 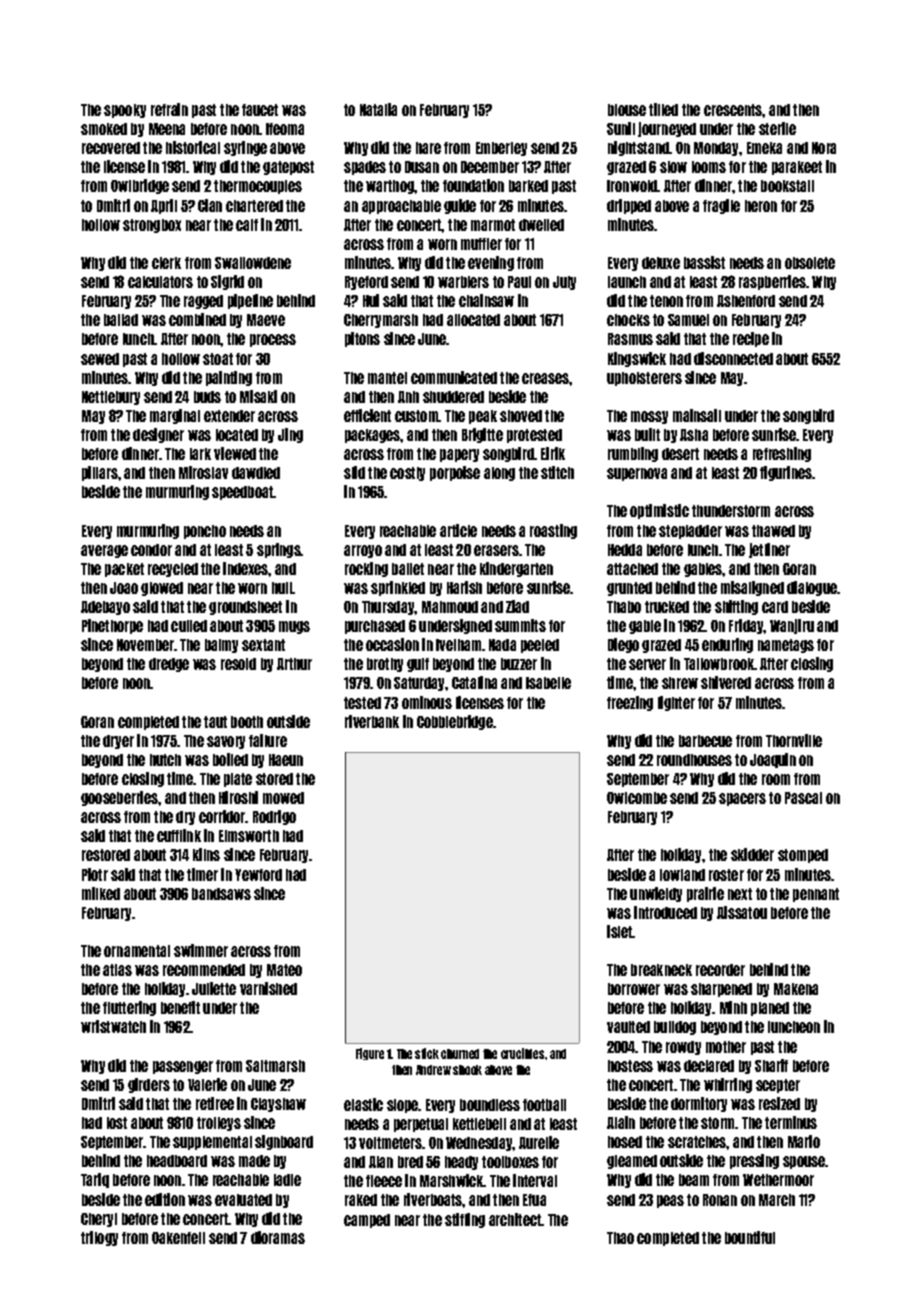 What do you see at coordinates (727, 645) in the page?
I see `enduring` at bounding box center [727, 645].
